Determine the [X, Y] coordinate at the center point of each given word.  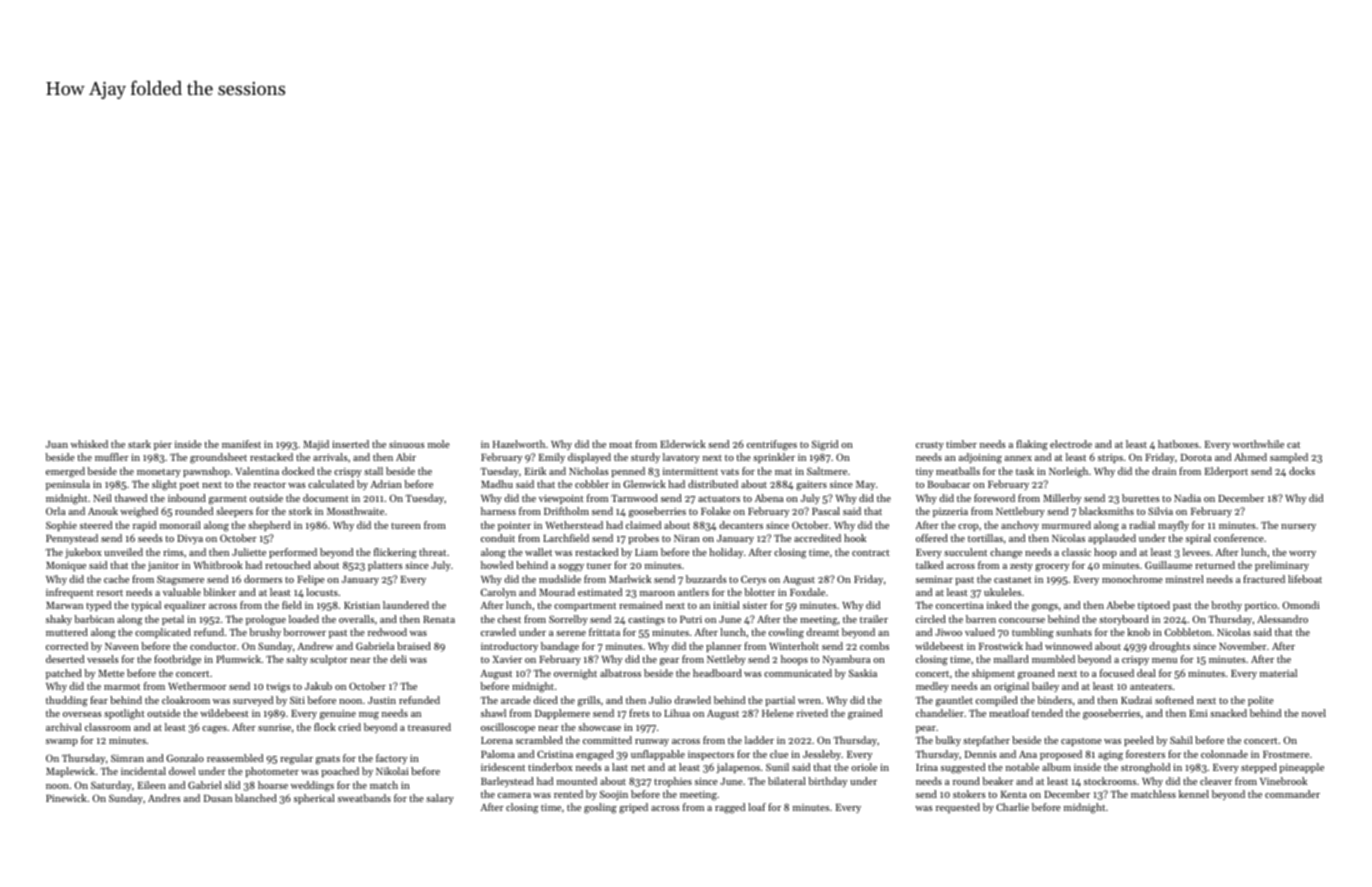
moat [620, 445]
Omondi [1300, 605]
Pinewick [66, 798]
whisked [89, 444]
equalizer [185, 606]
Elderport [1226, 472]
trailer [874, 619]
